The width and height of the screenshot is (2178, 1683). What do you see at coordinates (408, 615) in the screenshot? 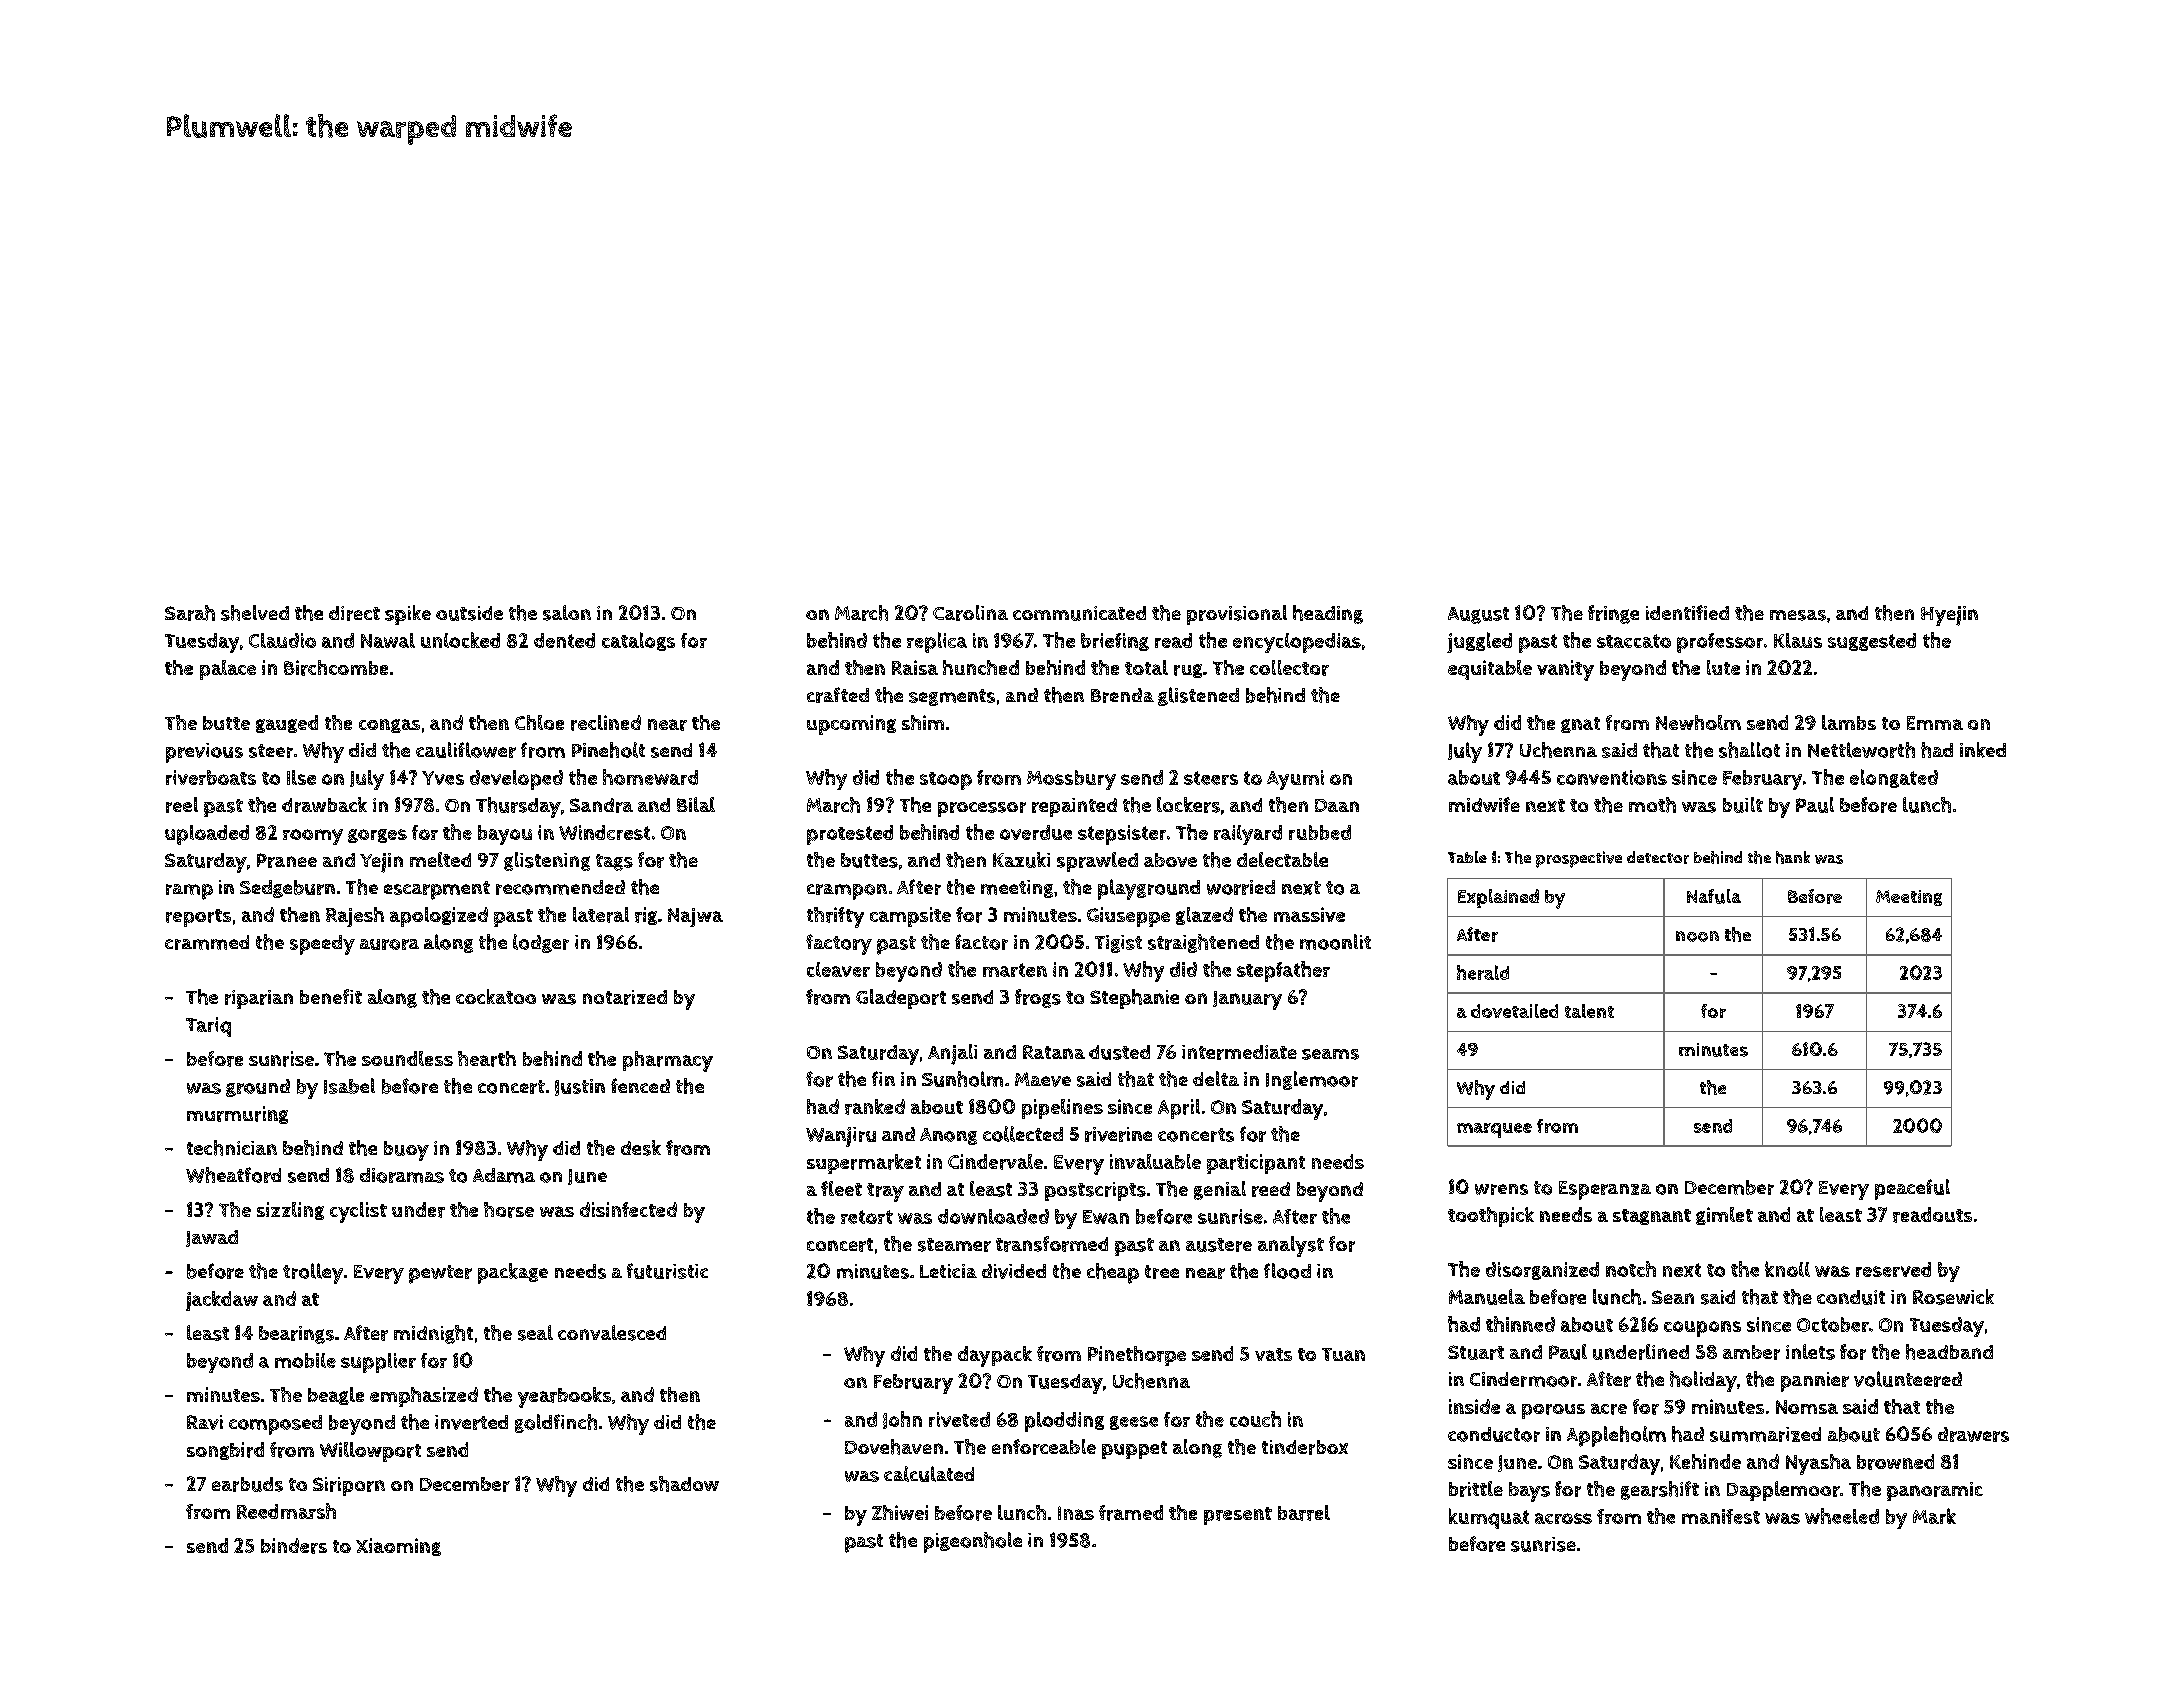
I see `spike` at bounding box center [408, 615].
